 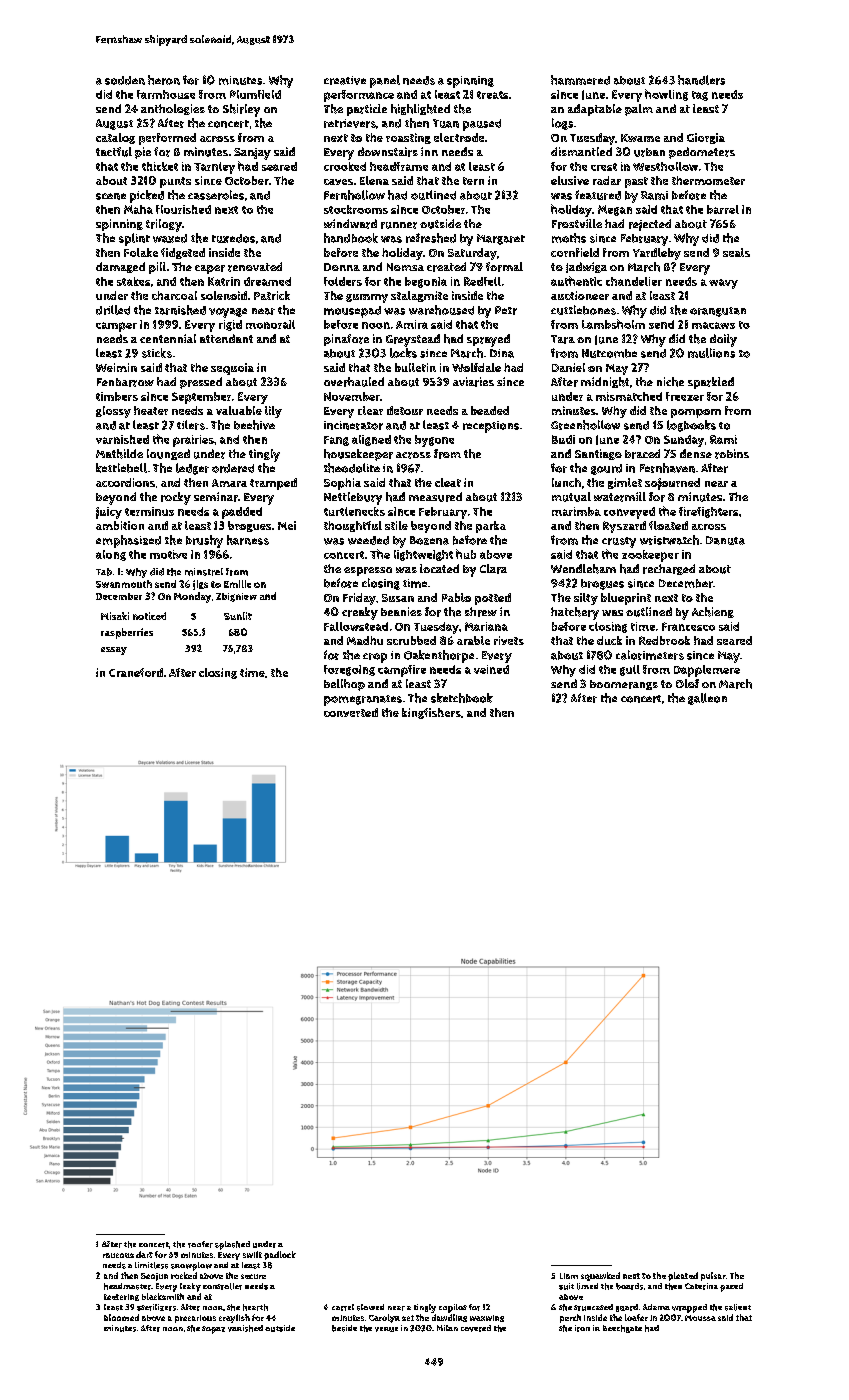 What do you see at coordinates (121, 1317) in the page?
I see `bloomed` at bounding box center [121, 1317].
